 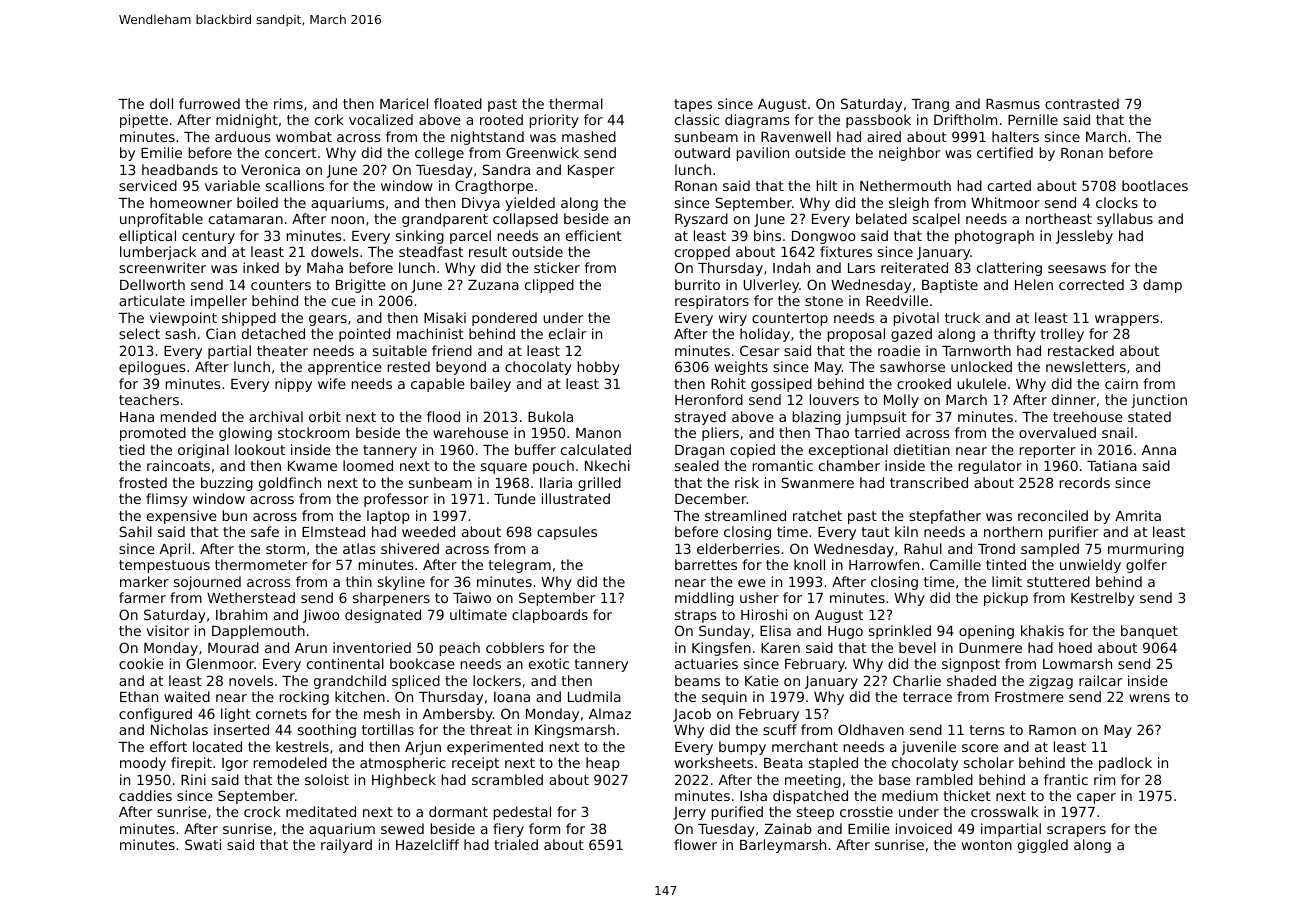 I want to click on dowels, so click(x=335, y=251).
